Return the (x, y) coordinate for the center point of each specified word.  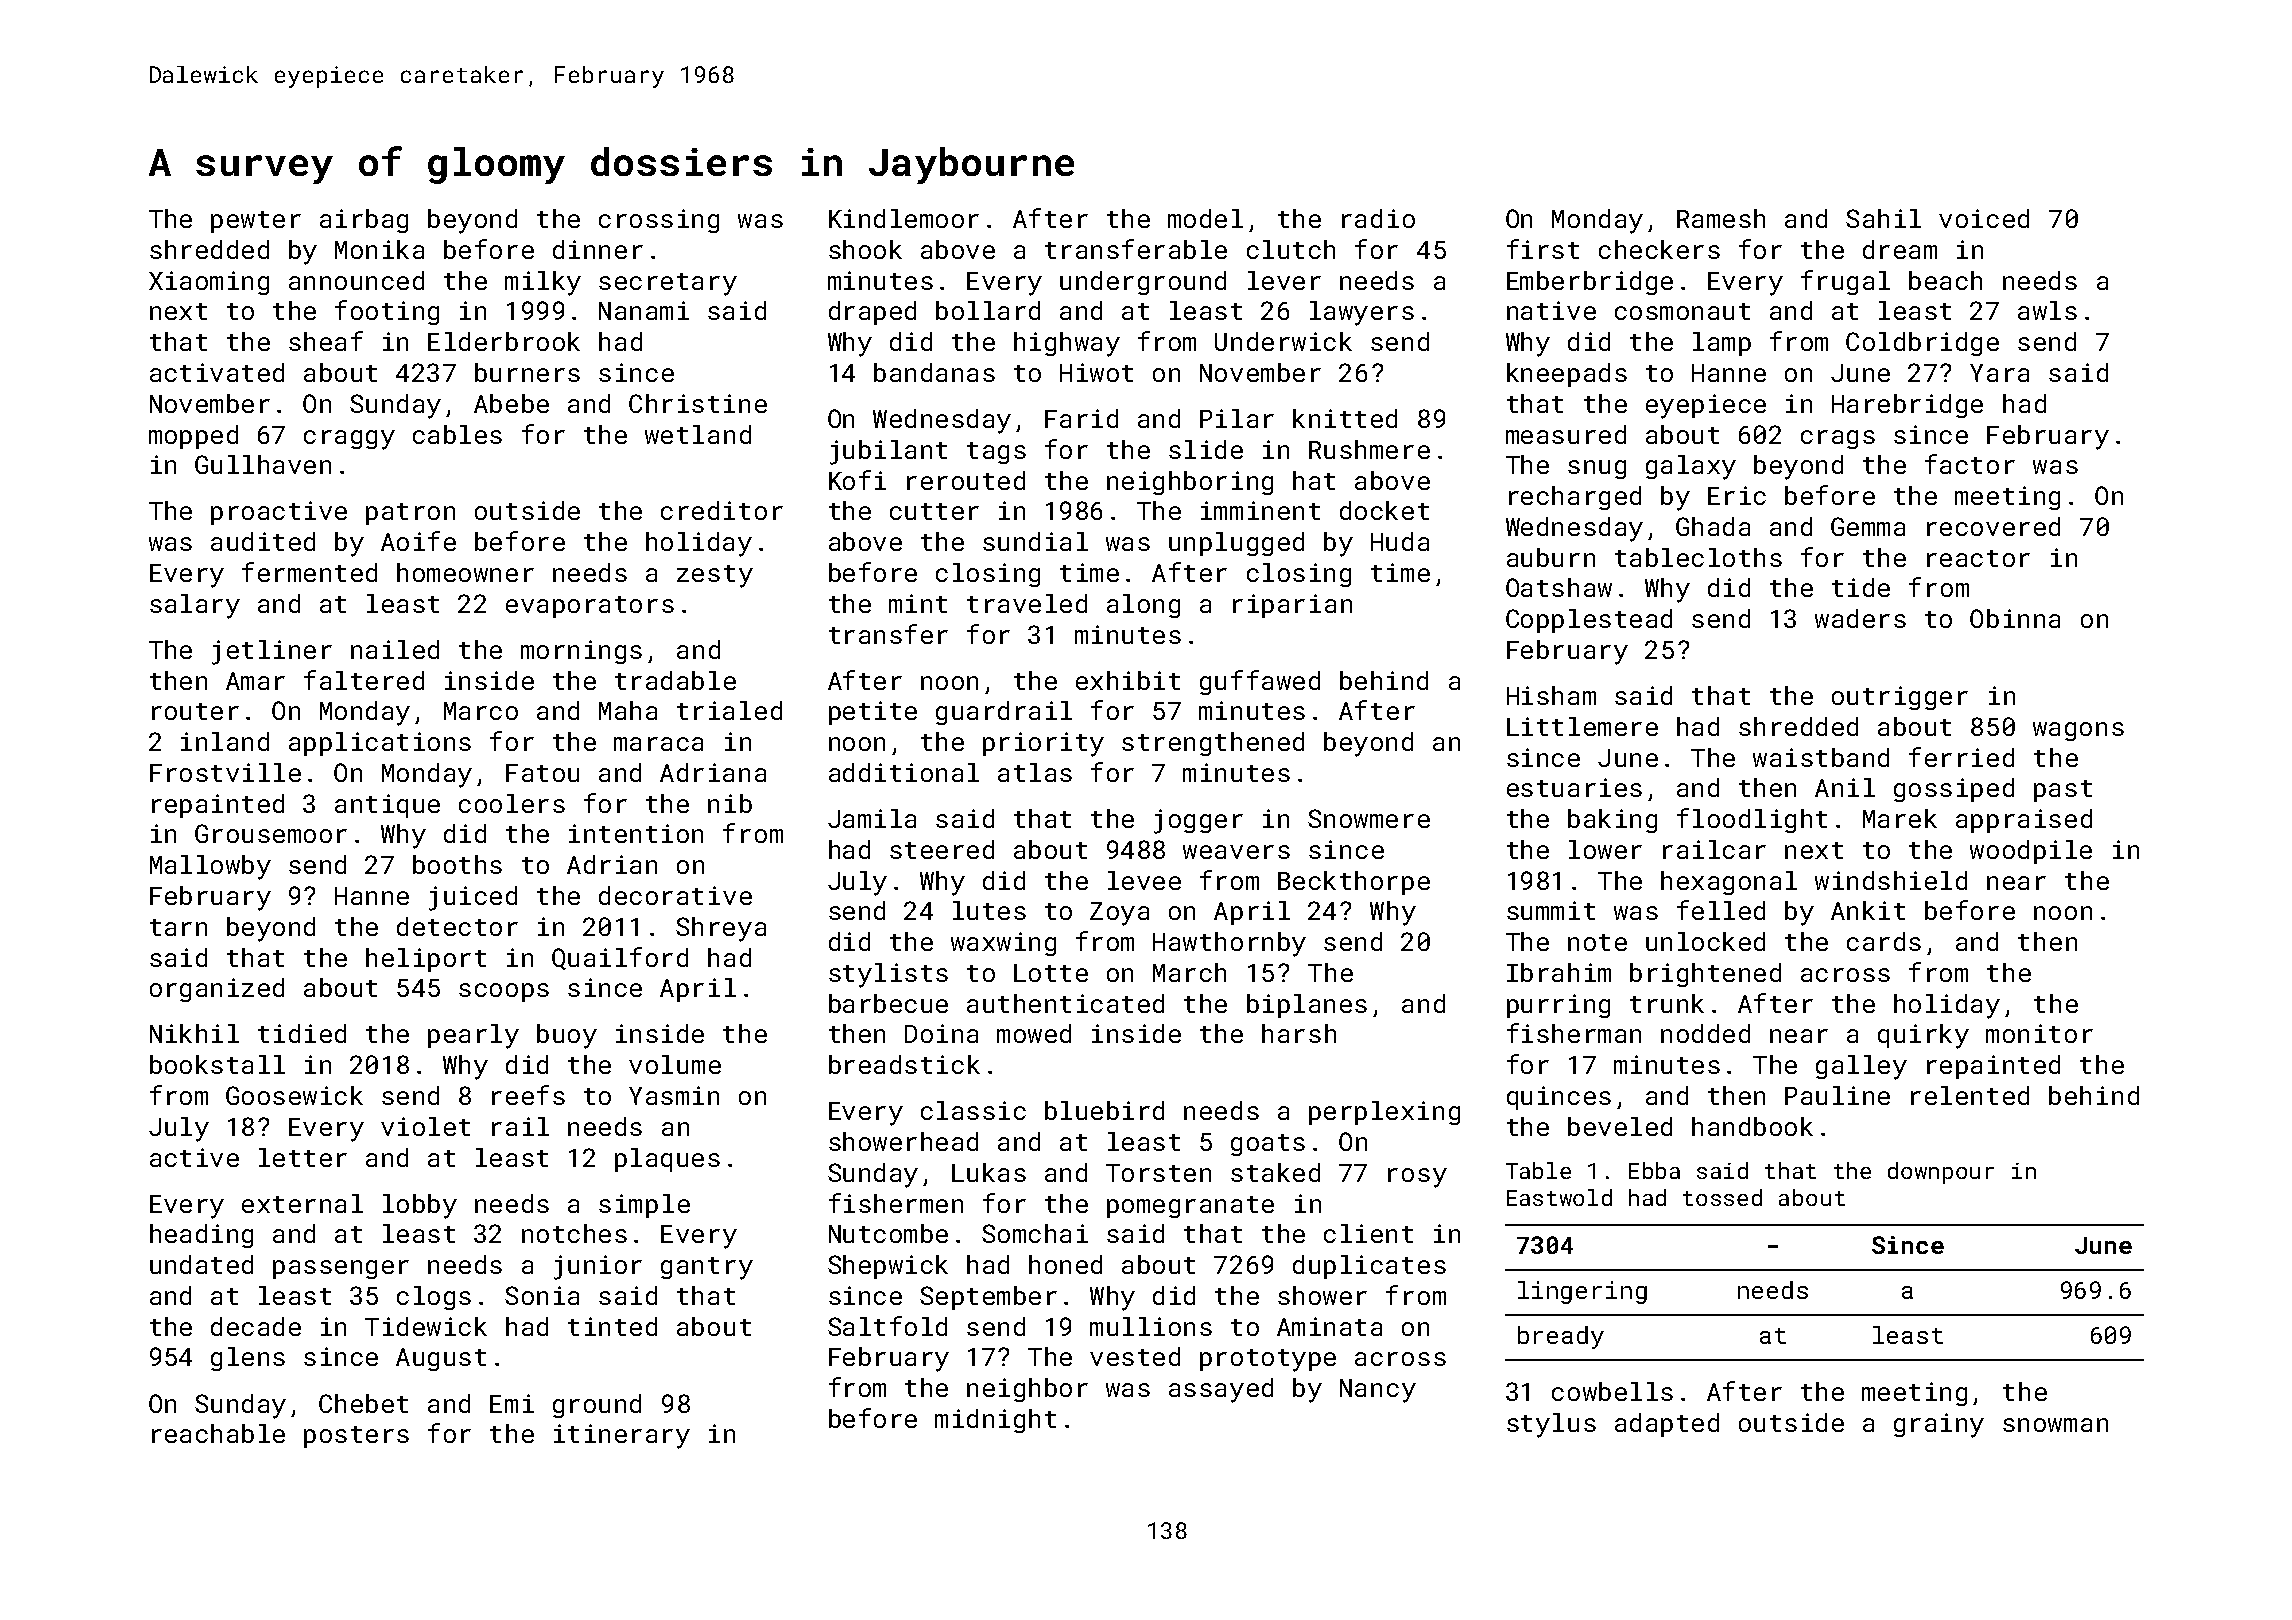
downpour (1941, 1173)
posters (356, 1437)
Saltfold (887, 1326)
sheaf (326, 341)
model (1205, 218)
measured (1566, 434)
